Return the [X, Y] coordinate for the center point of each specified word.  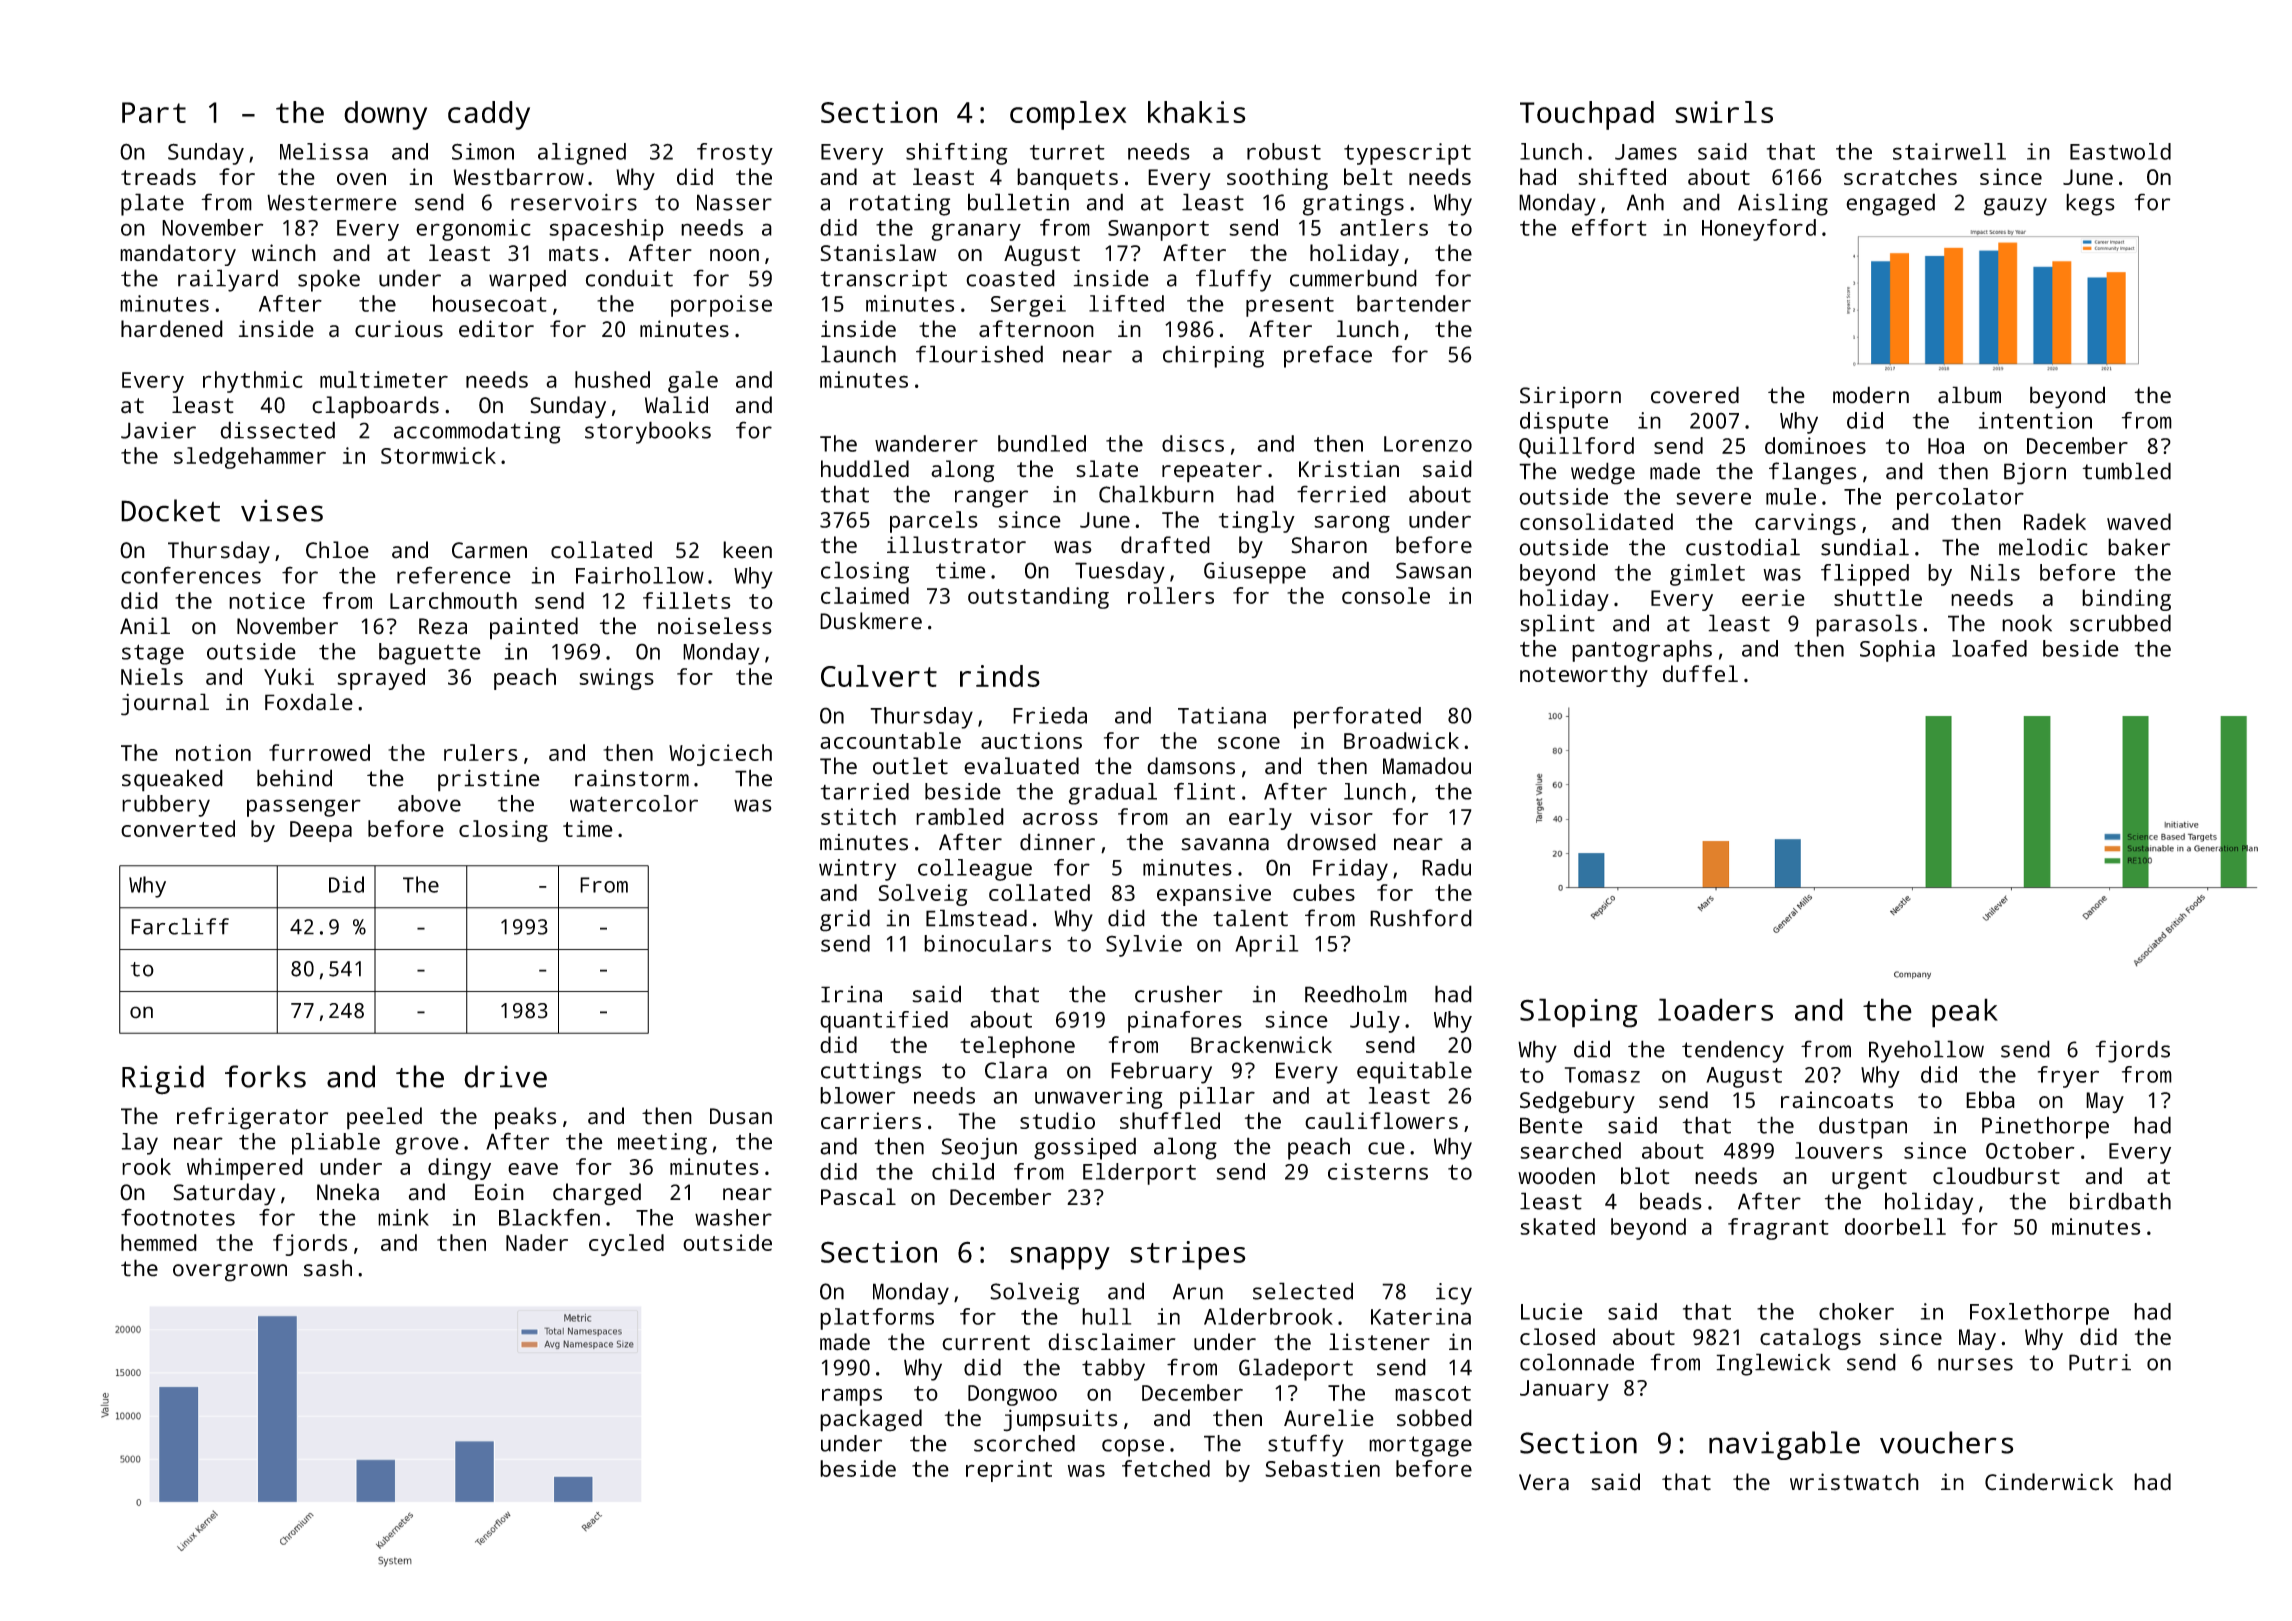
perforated [1357, 717]
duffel [1700, 673]
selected [1303, 1291]
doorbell [1895, 1226]
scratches [1900, 176]
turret [1067, 152]
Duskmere [871, 621]
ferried [1341, 494]
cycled [626, 1245]
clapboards [375, 407]
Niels [152, 676]
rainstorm [632, 778]
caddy [489, 115]
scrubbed [2120, 623]
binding [2126, 600]
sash [328, 1268]
